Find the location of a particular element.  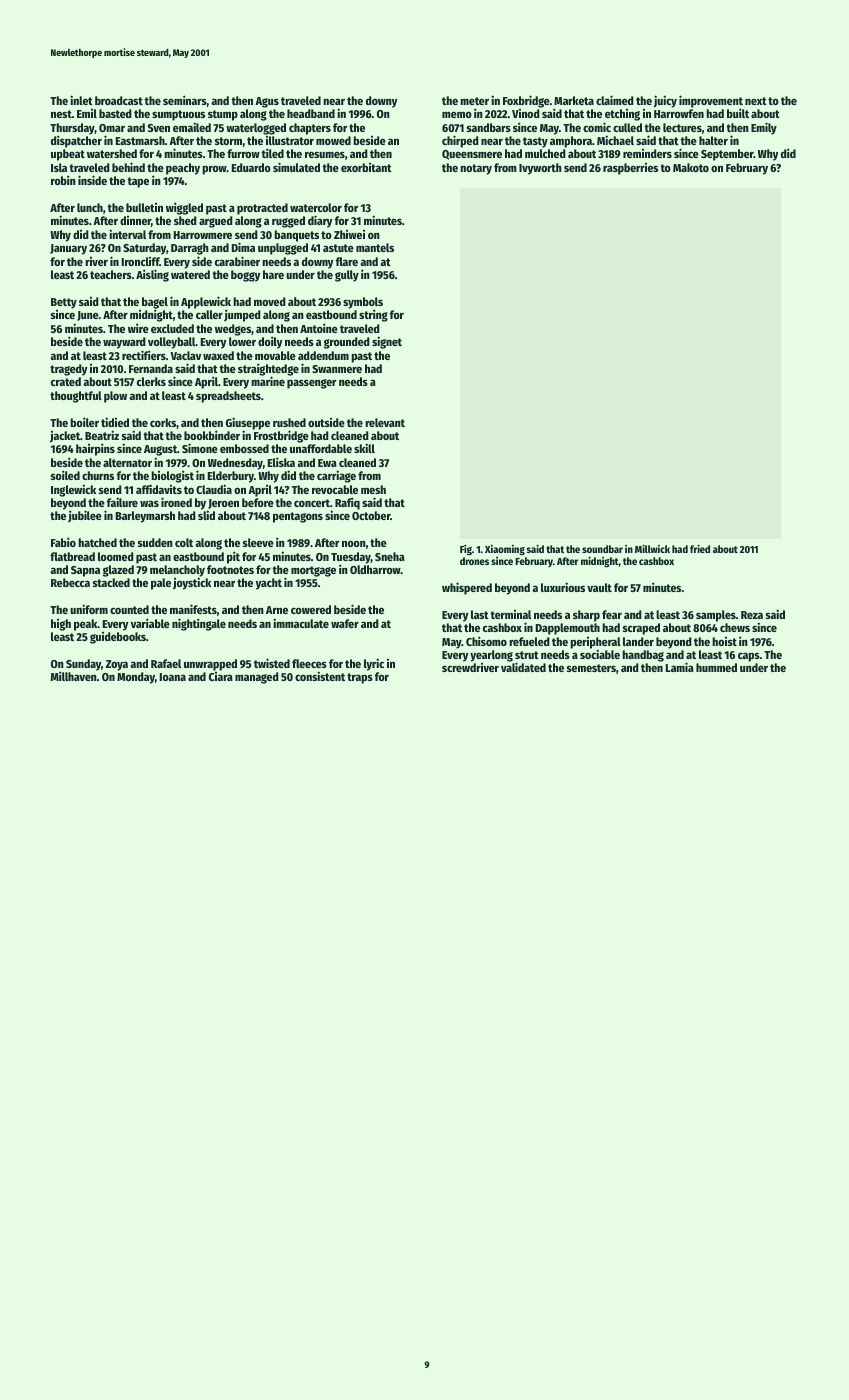

before is located at coordinates (258, 502).
